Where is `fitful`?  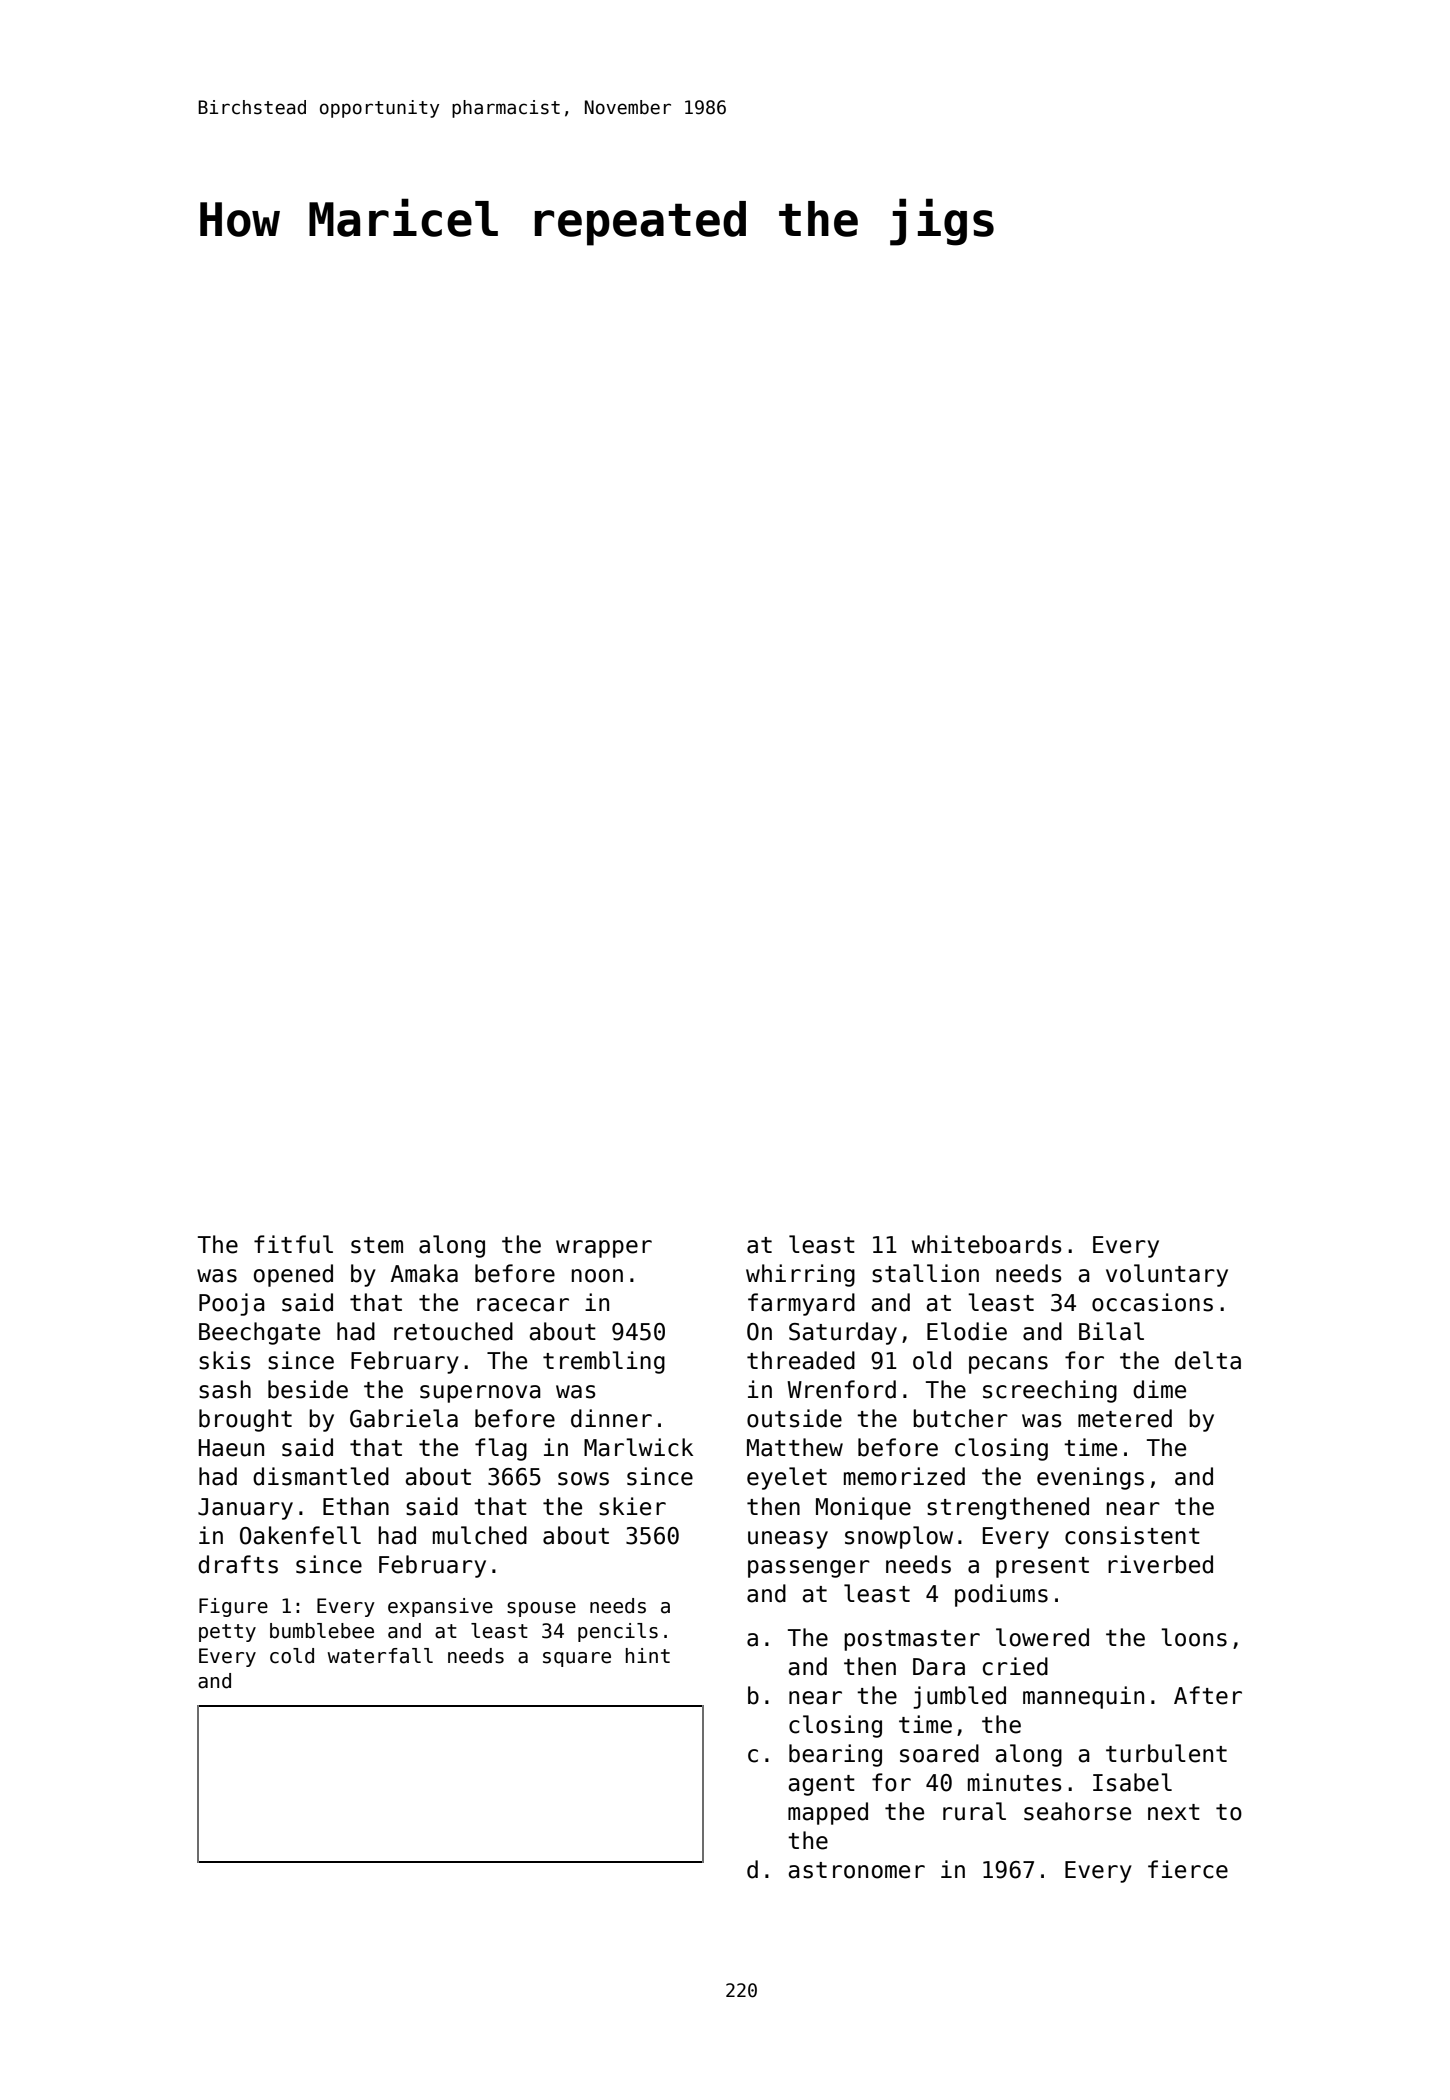
fitful is located at coordinates (293, 1244).
